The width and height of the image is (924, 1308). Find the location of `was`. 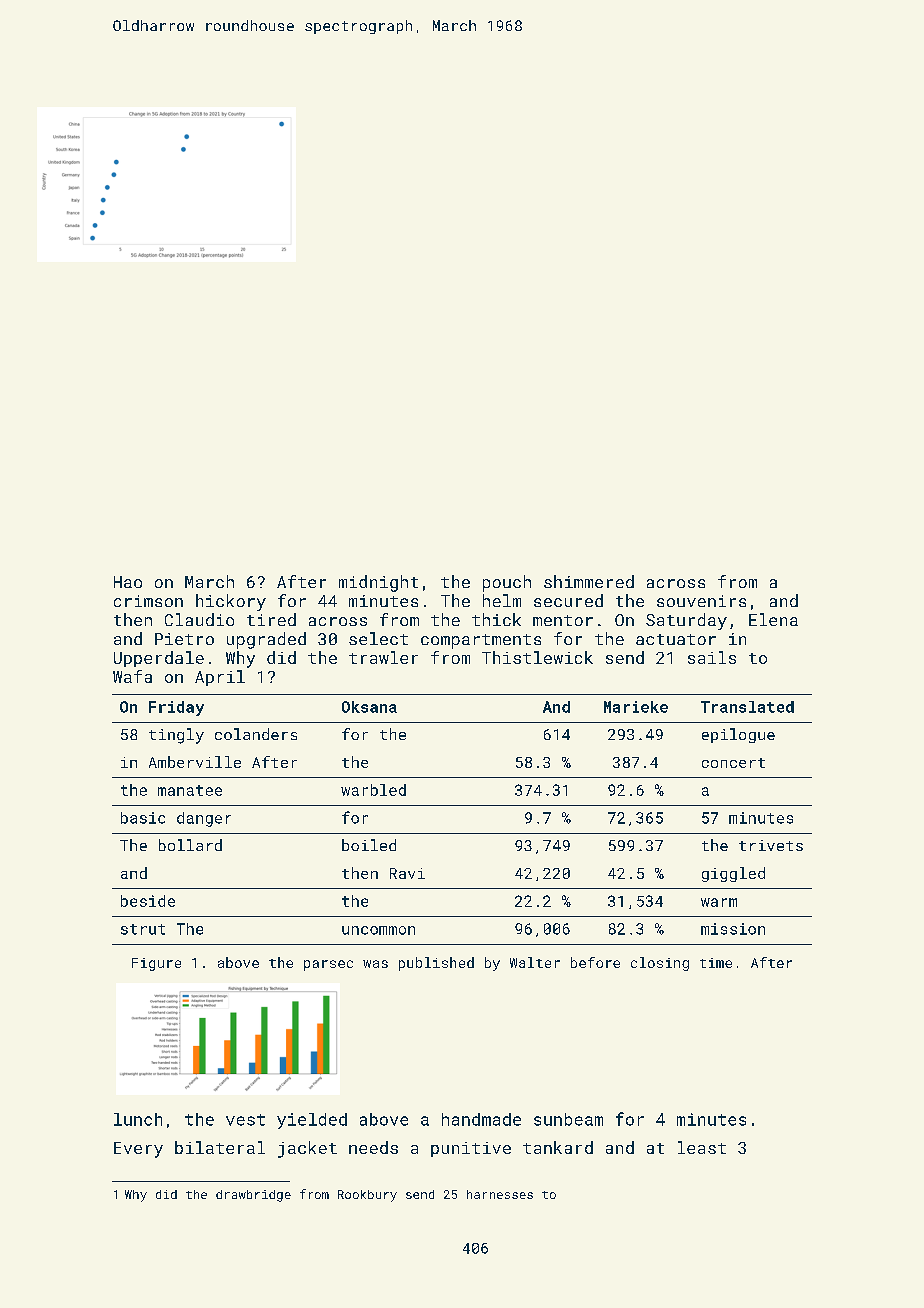

was is located at coordinates (375, 964).
